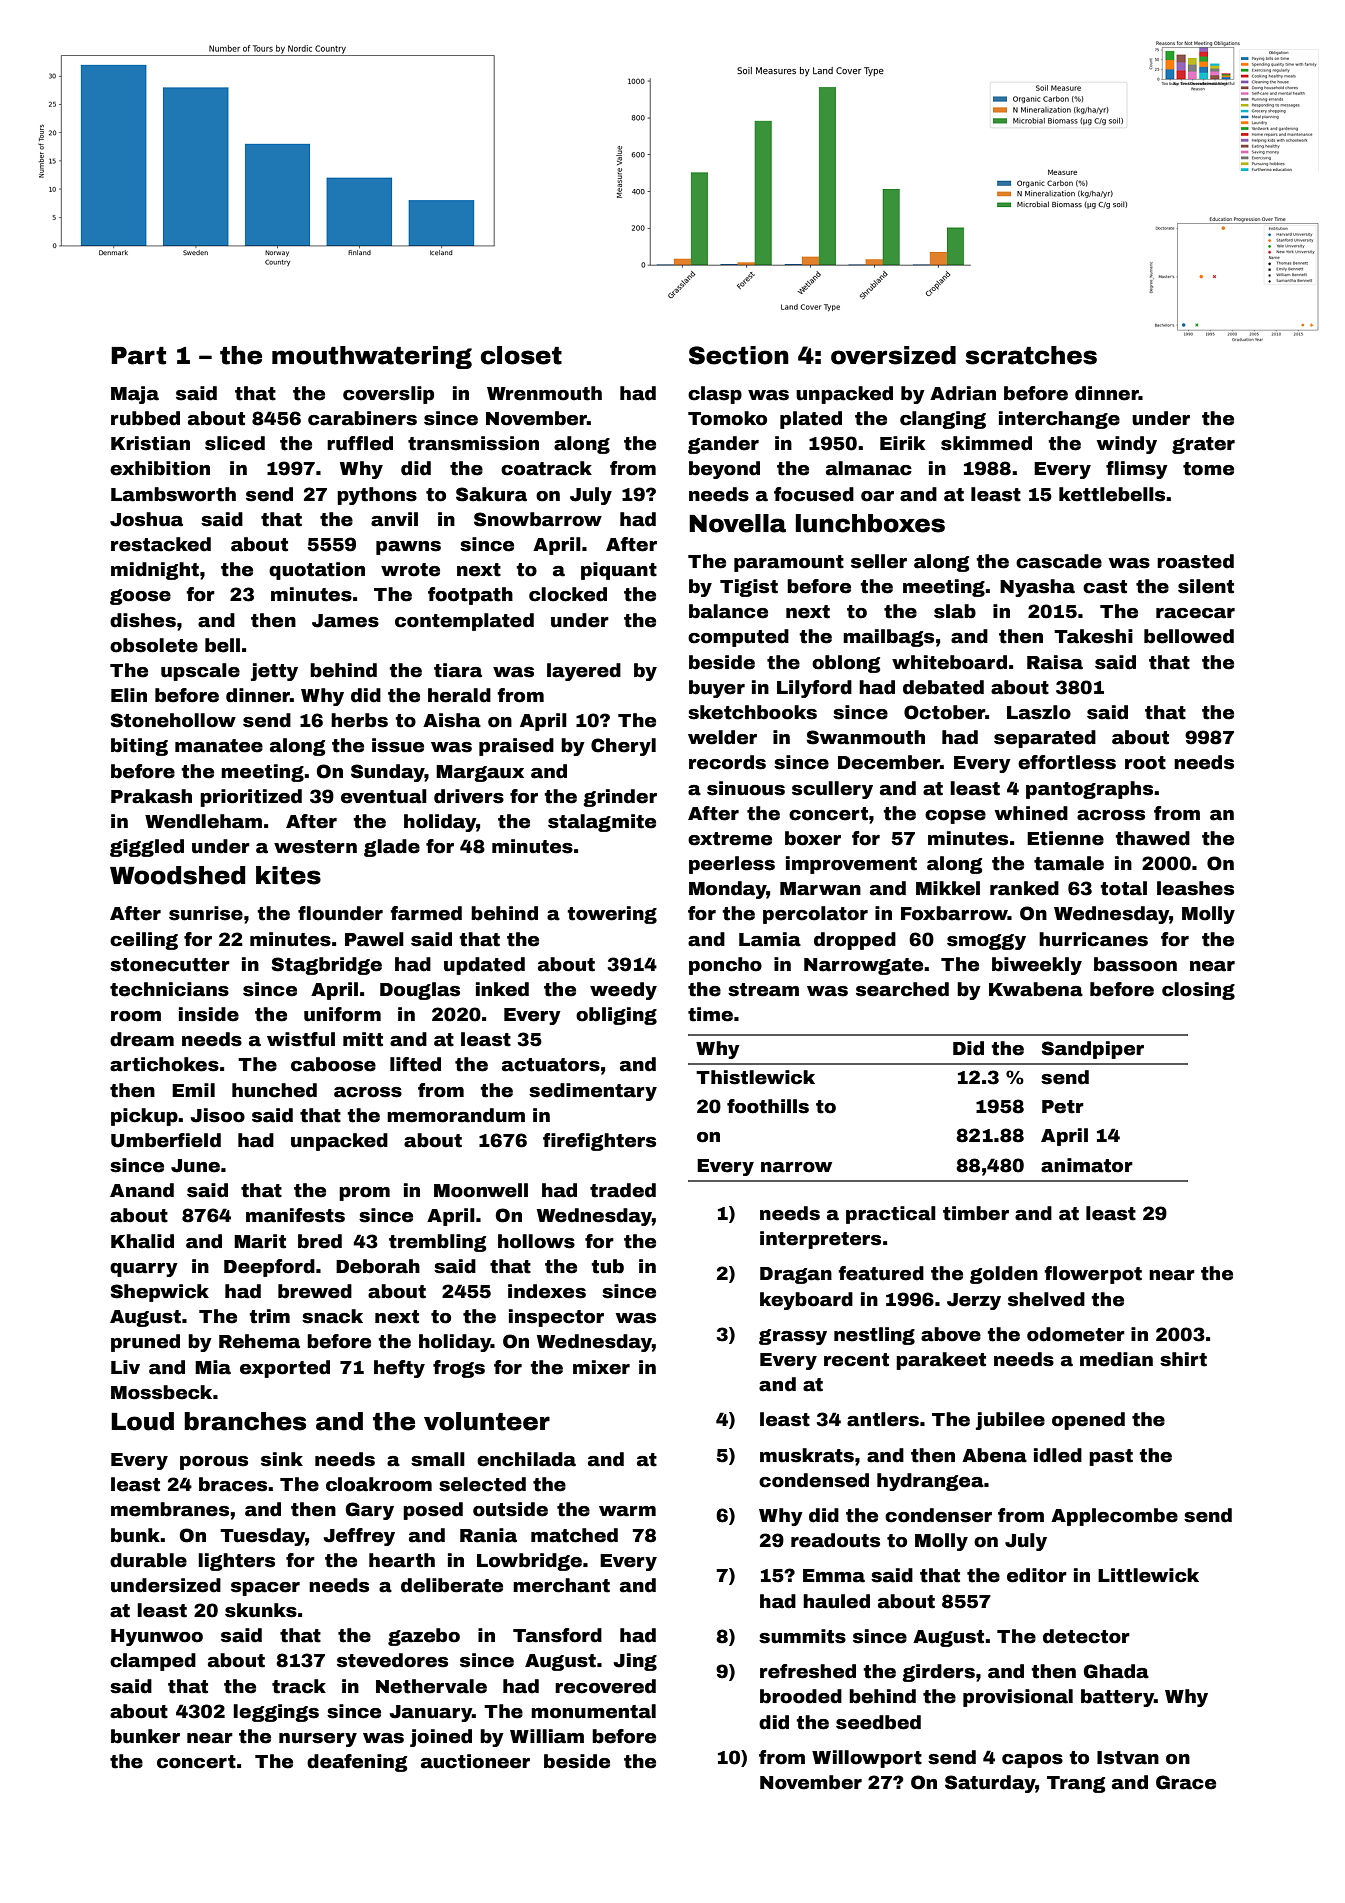 The width and height of the document is (1345, 1903). What do you see at coordinates (1128, 1758) in the document?
I see `Istvan` at bounding box center [1128, 1758].
